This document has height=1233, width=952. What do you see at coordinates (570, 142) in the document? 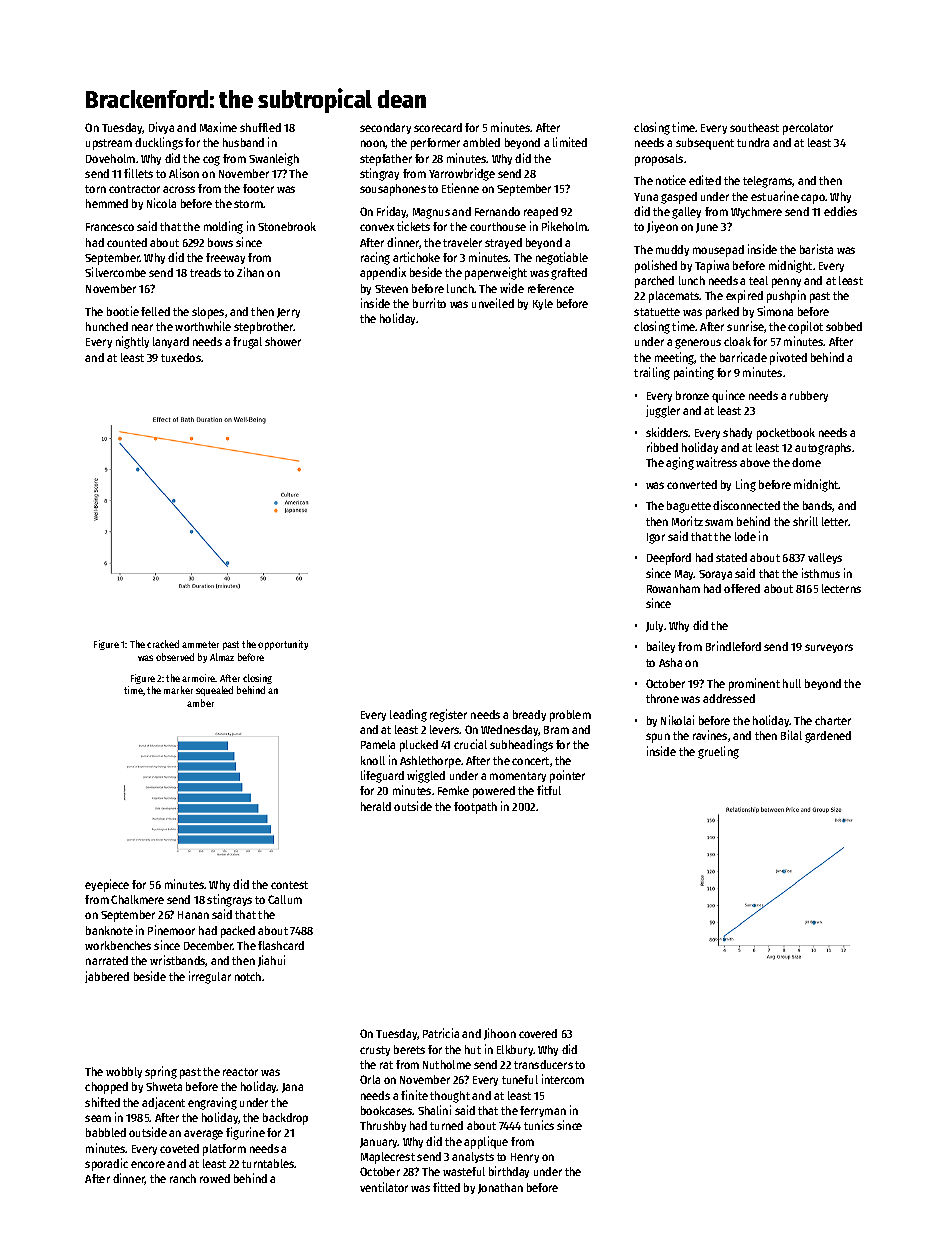
I see `limited` at bounding box center [570, 142].
